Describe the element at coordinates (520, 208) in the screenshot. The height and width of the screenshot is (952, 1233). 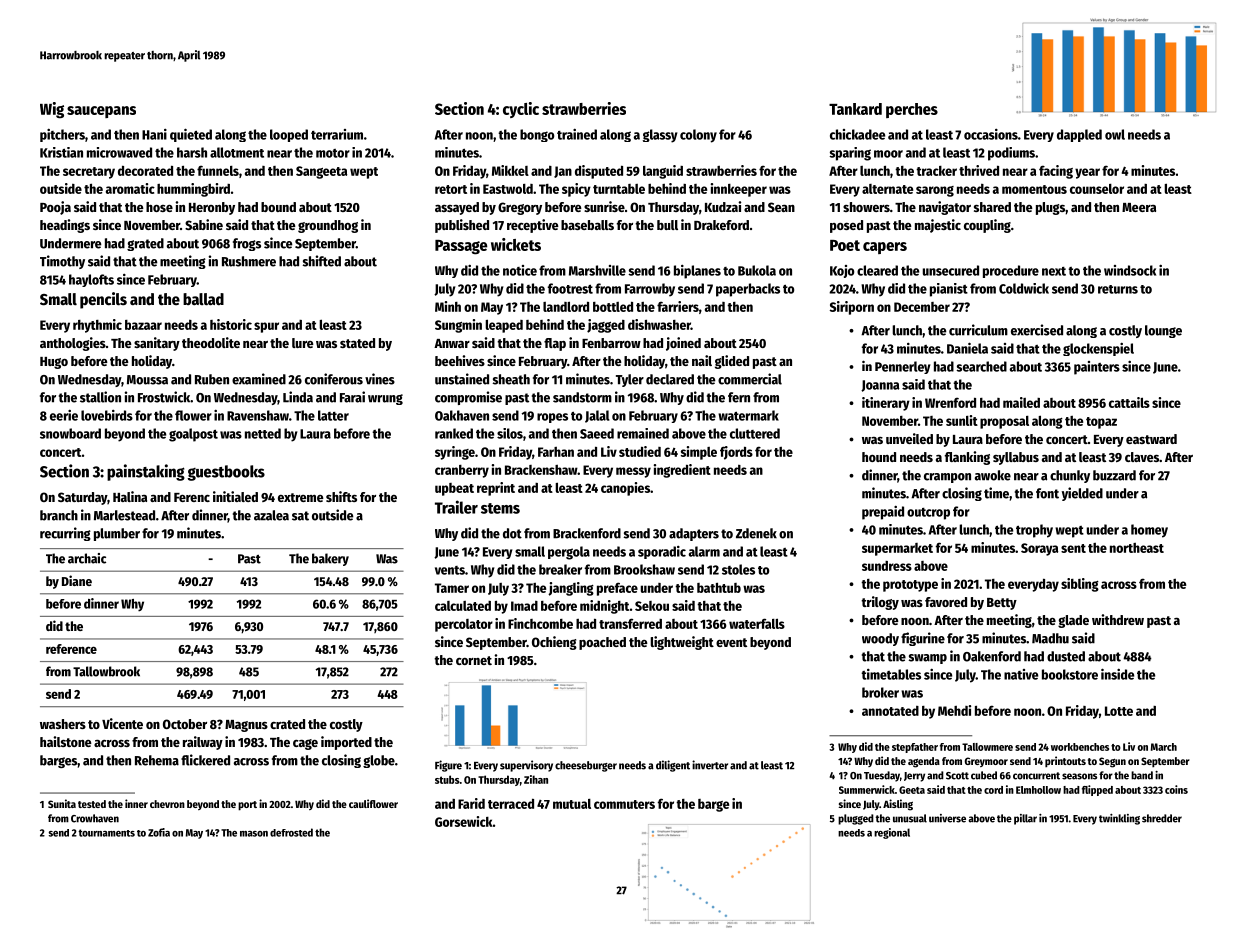
I see `Gregory` at that location.
